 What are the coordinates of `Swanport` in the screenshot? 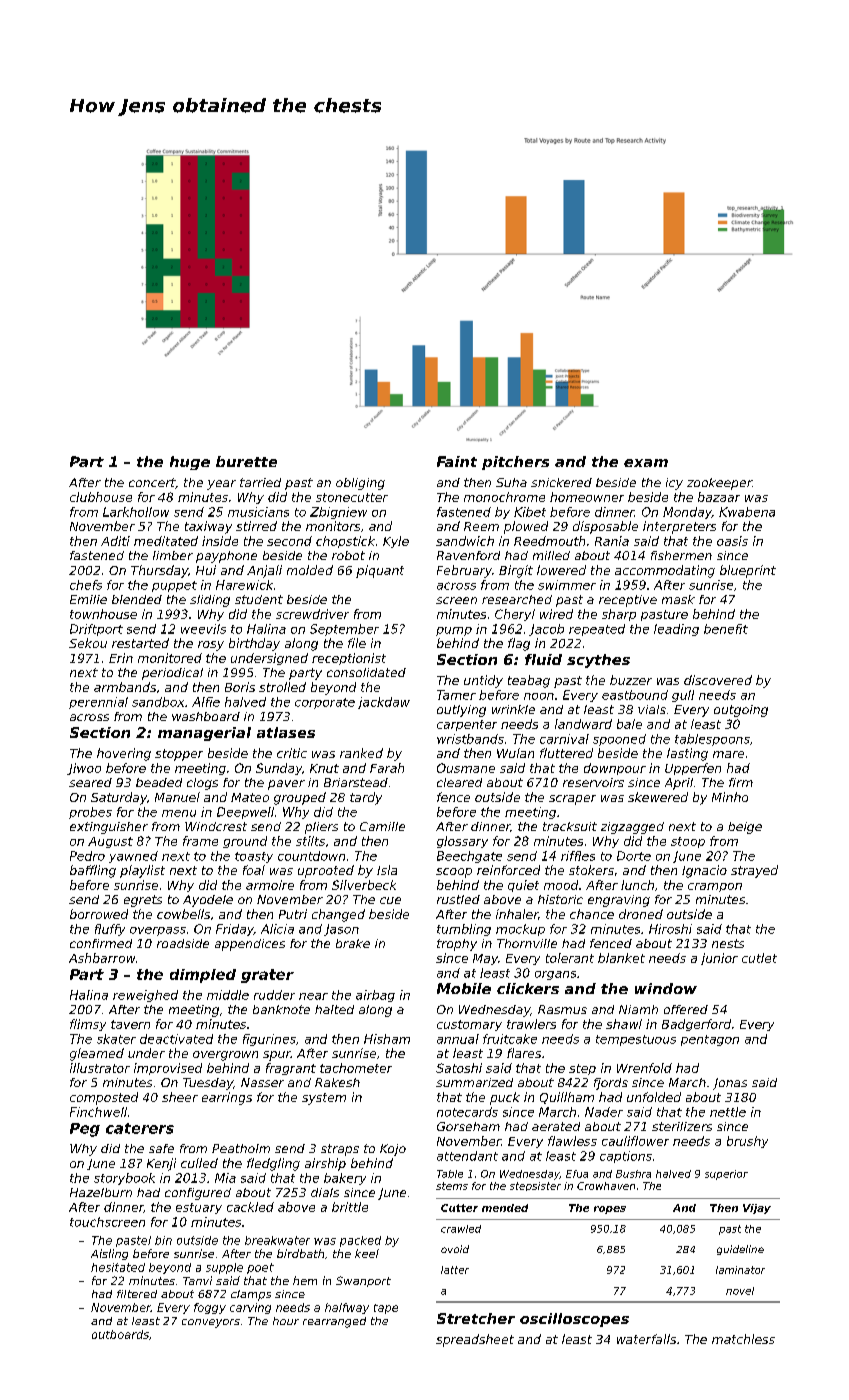 It's located at (363, 1281).
